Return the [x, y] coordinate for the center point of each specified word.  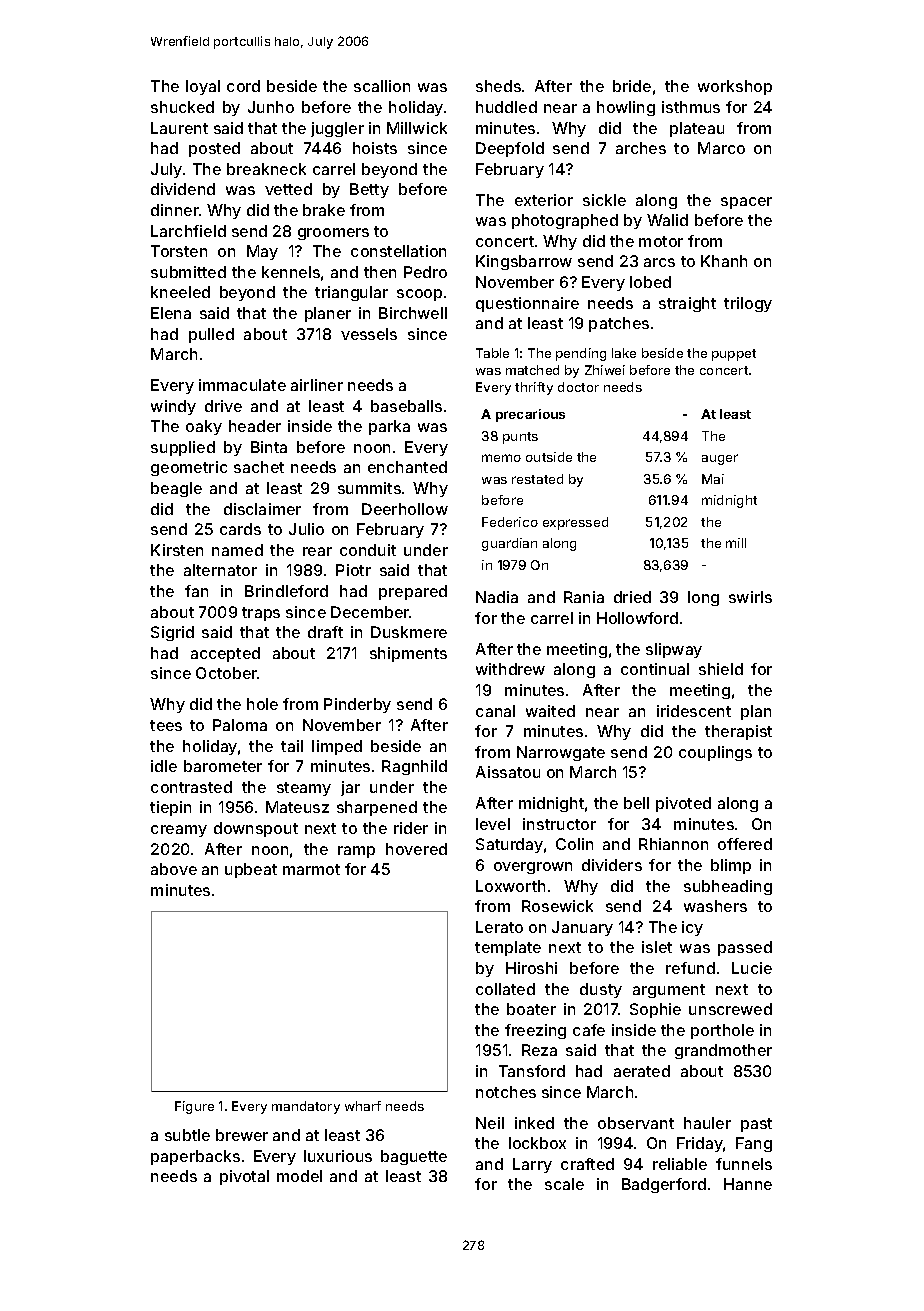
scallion [382, 86]
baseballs [406, 406]
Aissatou [508, 772]
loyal [203, 87]
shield [721, 669]
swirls [750, 597]
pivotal [244, 1177]
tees [166, 725]
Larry [532, 1165]
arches [641, 148]
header [255, 426]
